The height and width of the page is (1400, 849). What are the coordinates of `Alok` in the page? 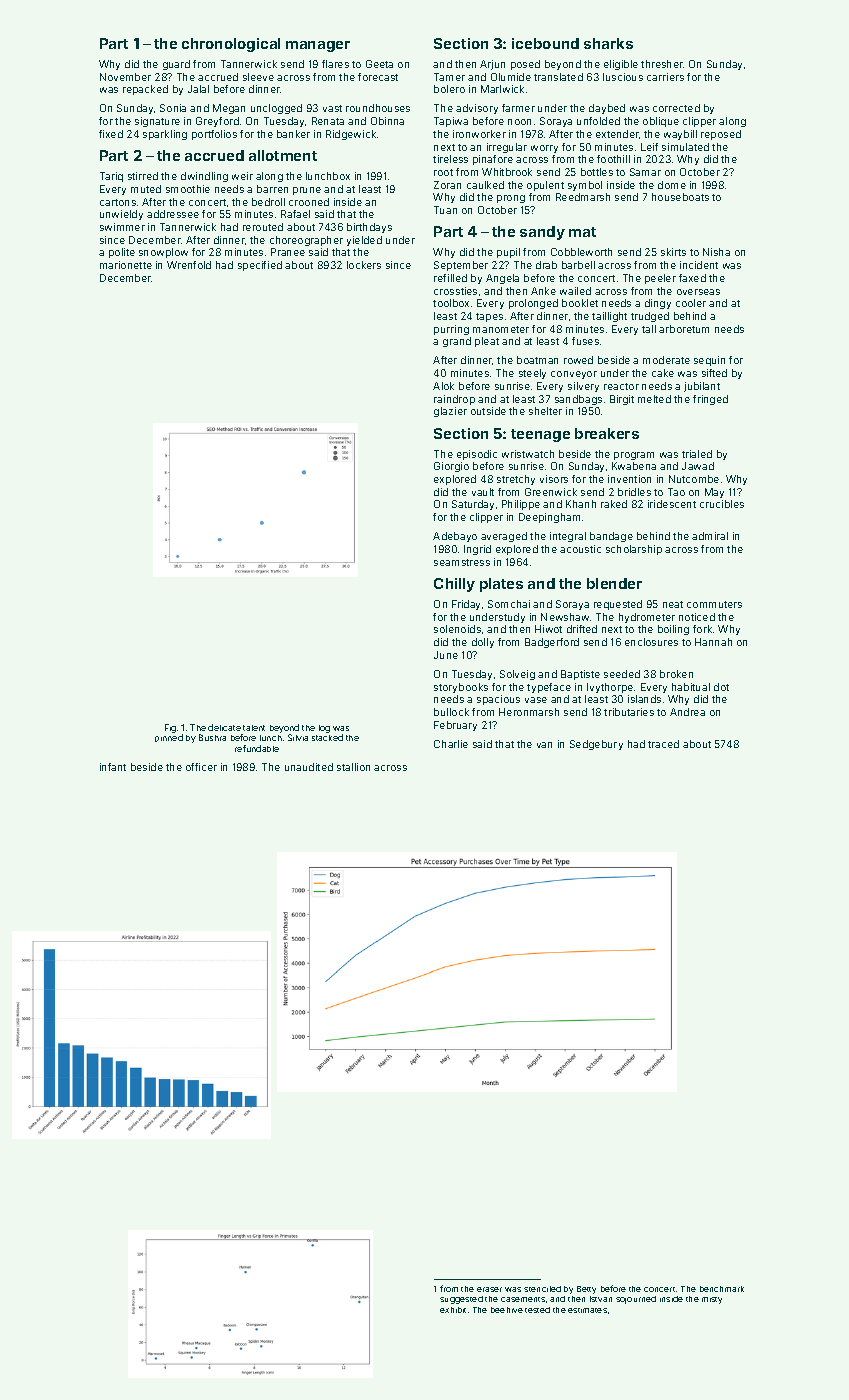 It's located at (443, 386).
